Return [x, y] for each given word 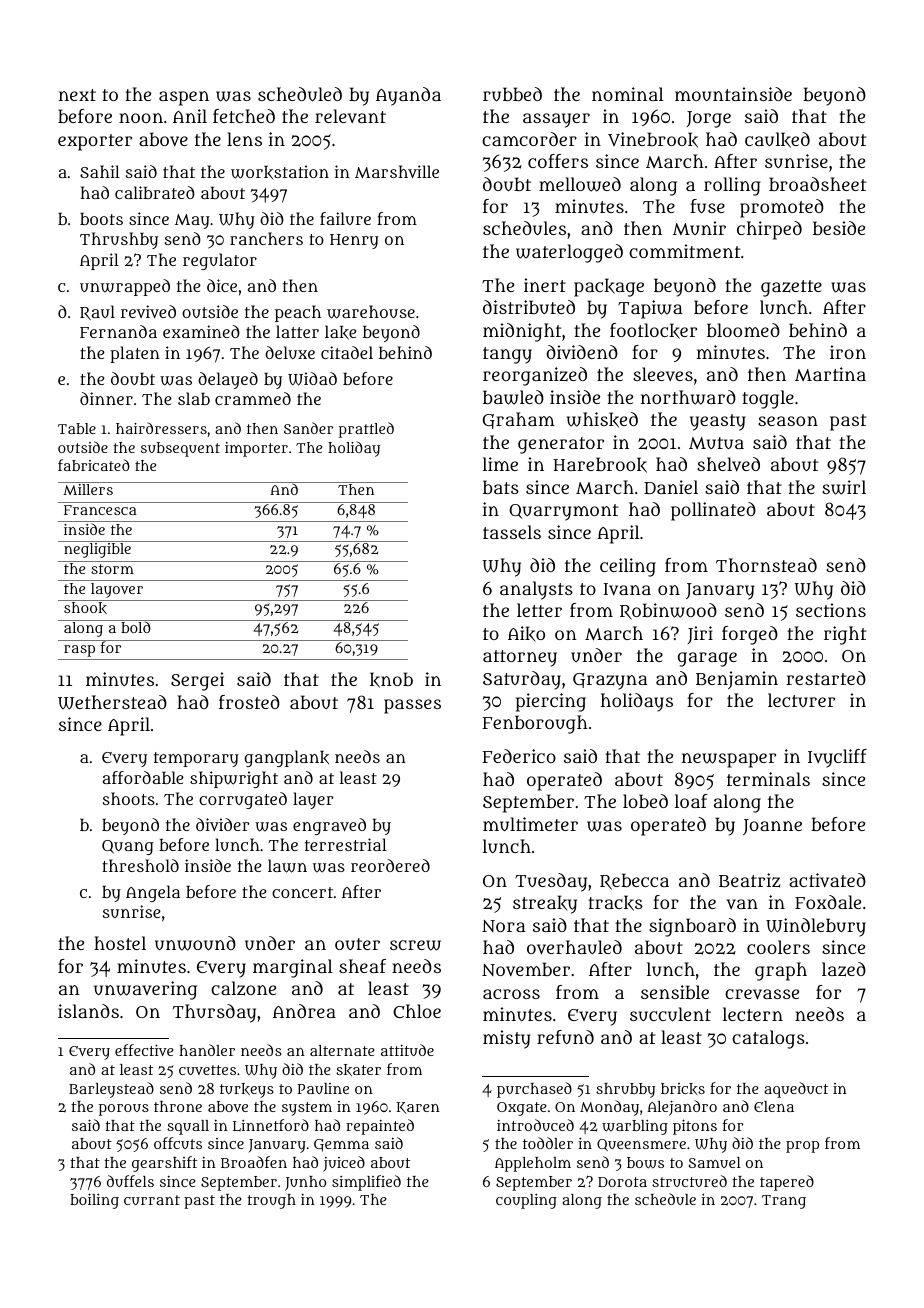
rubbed [512, 94]
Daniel [671, 487]
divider [223, 824]
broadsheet [817, 184]
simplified [366, 1183]
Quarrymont [563, 512]
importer [256, 449]
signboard [692, 927]
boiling [94, 1201]
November [526, 969]
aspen [184, 98]
